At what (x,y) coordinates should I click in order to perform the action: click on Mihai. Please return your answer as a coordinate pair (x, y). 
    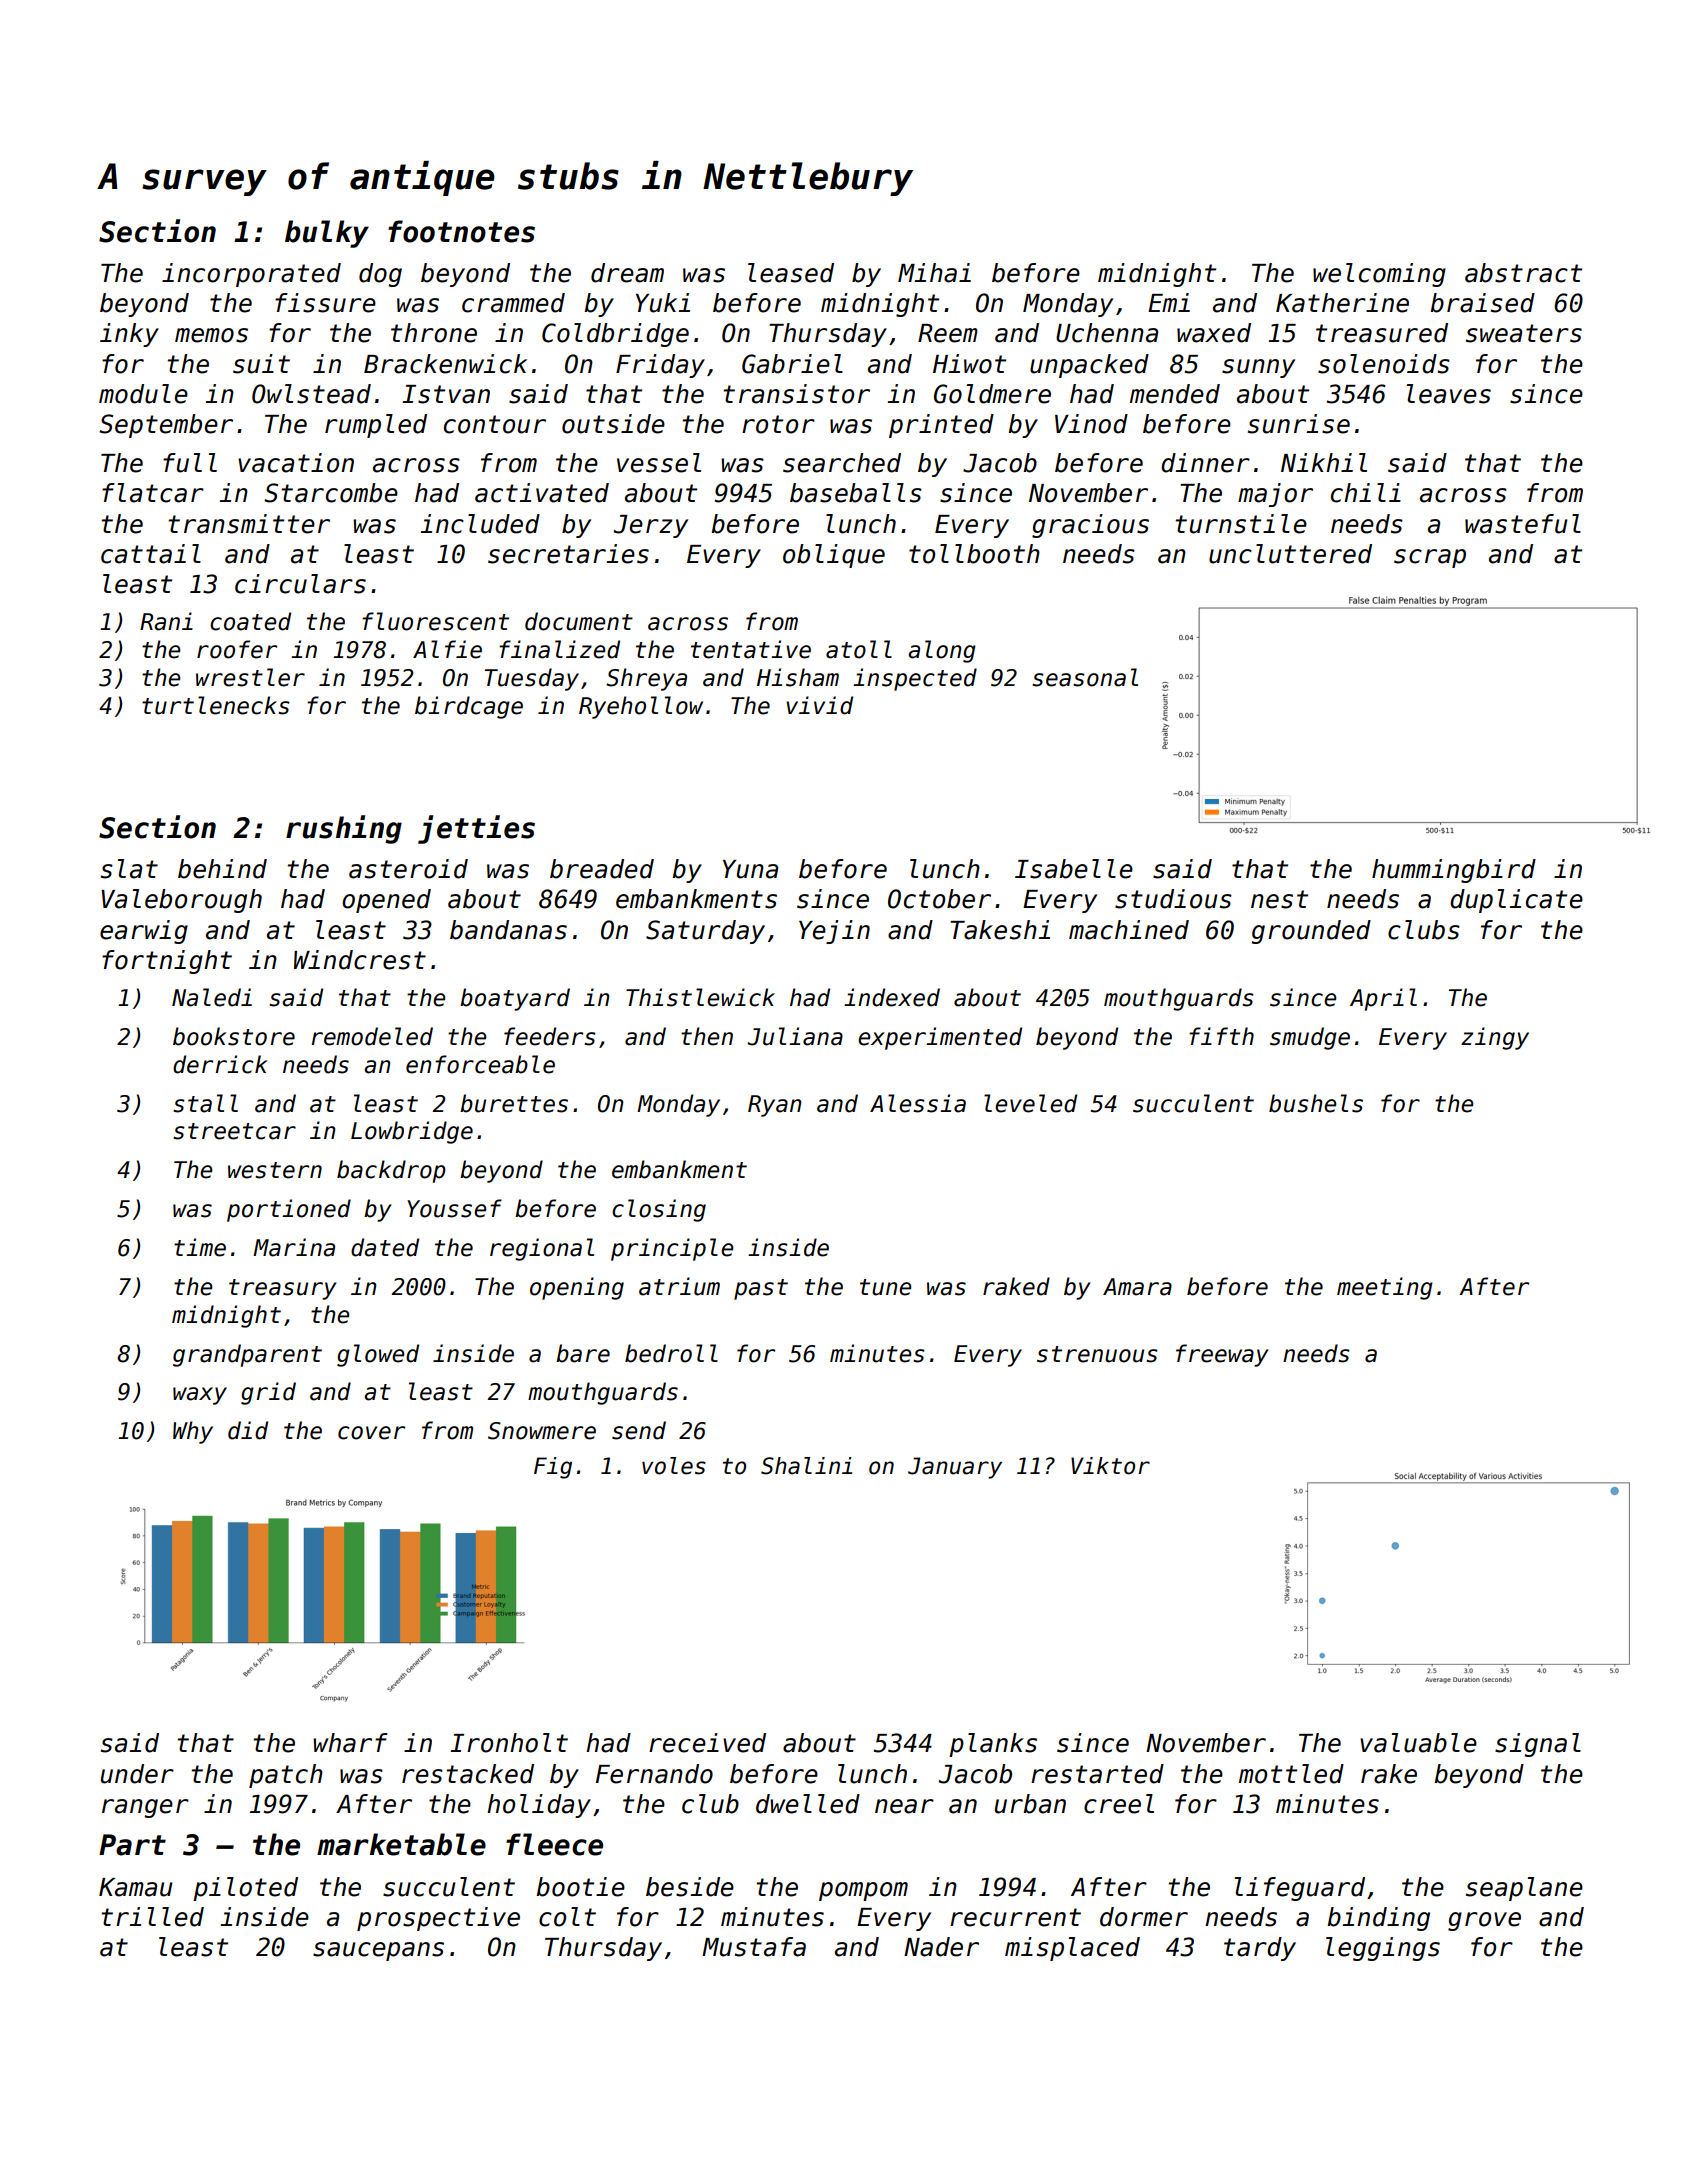
    Looking at the image, I should click on (934, 273).
